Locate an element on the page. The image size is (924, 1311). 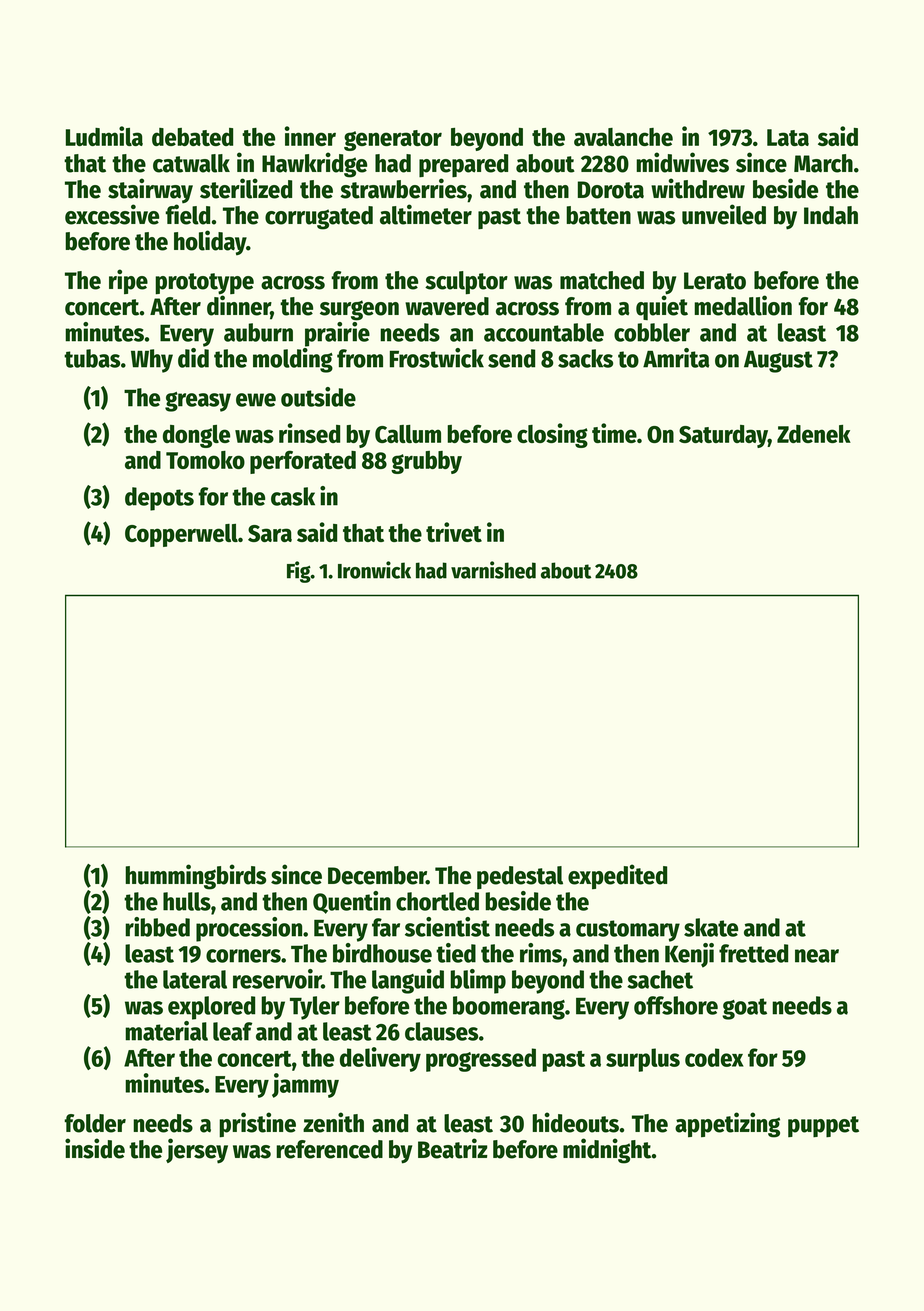
trivet is located at coordinates (454, 532).
